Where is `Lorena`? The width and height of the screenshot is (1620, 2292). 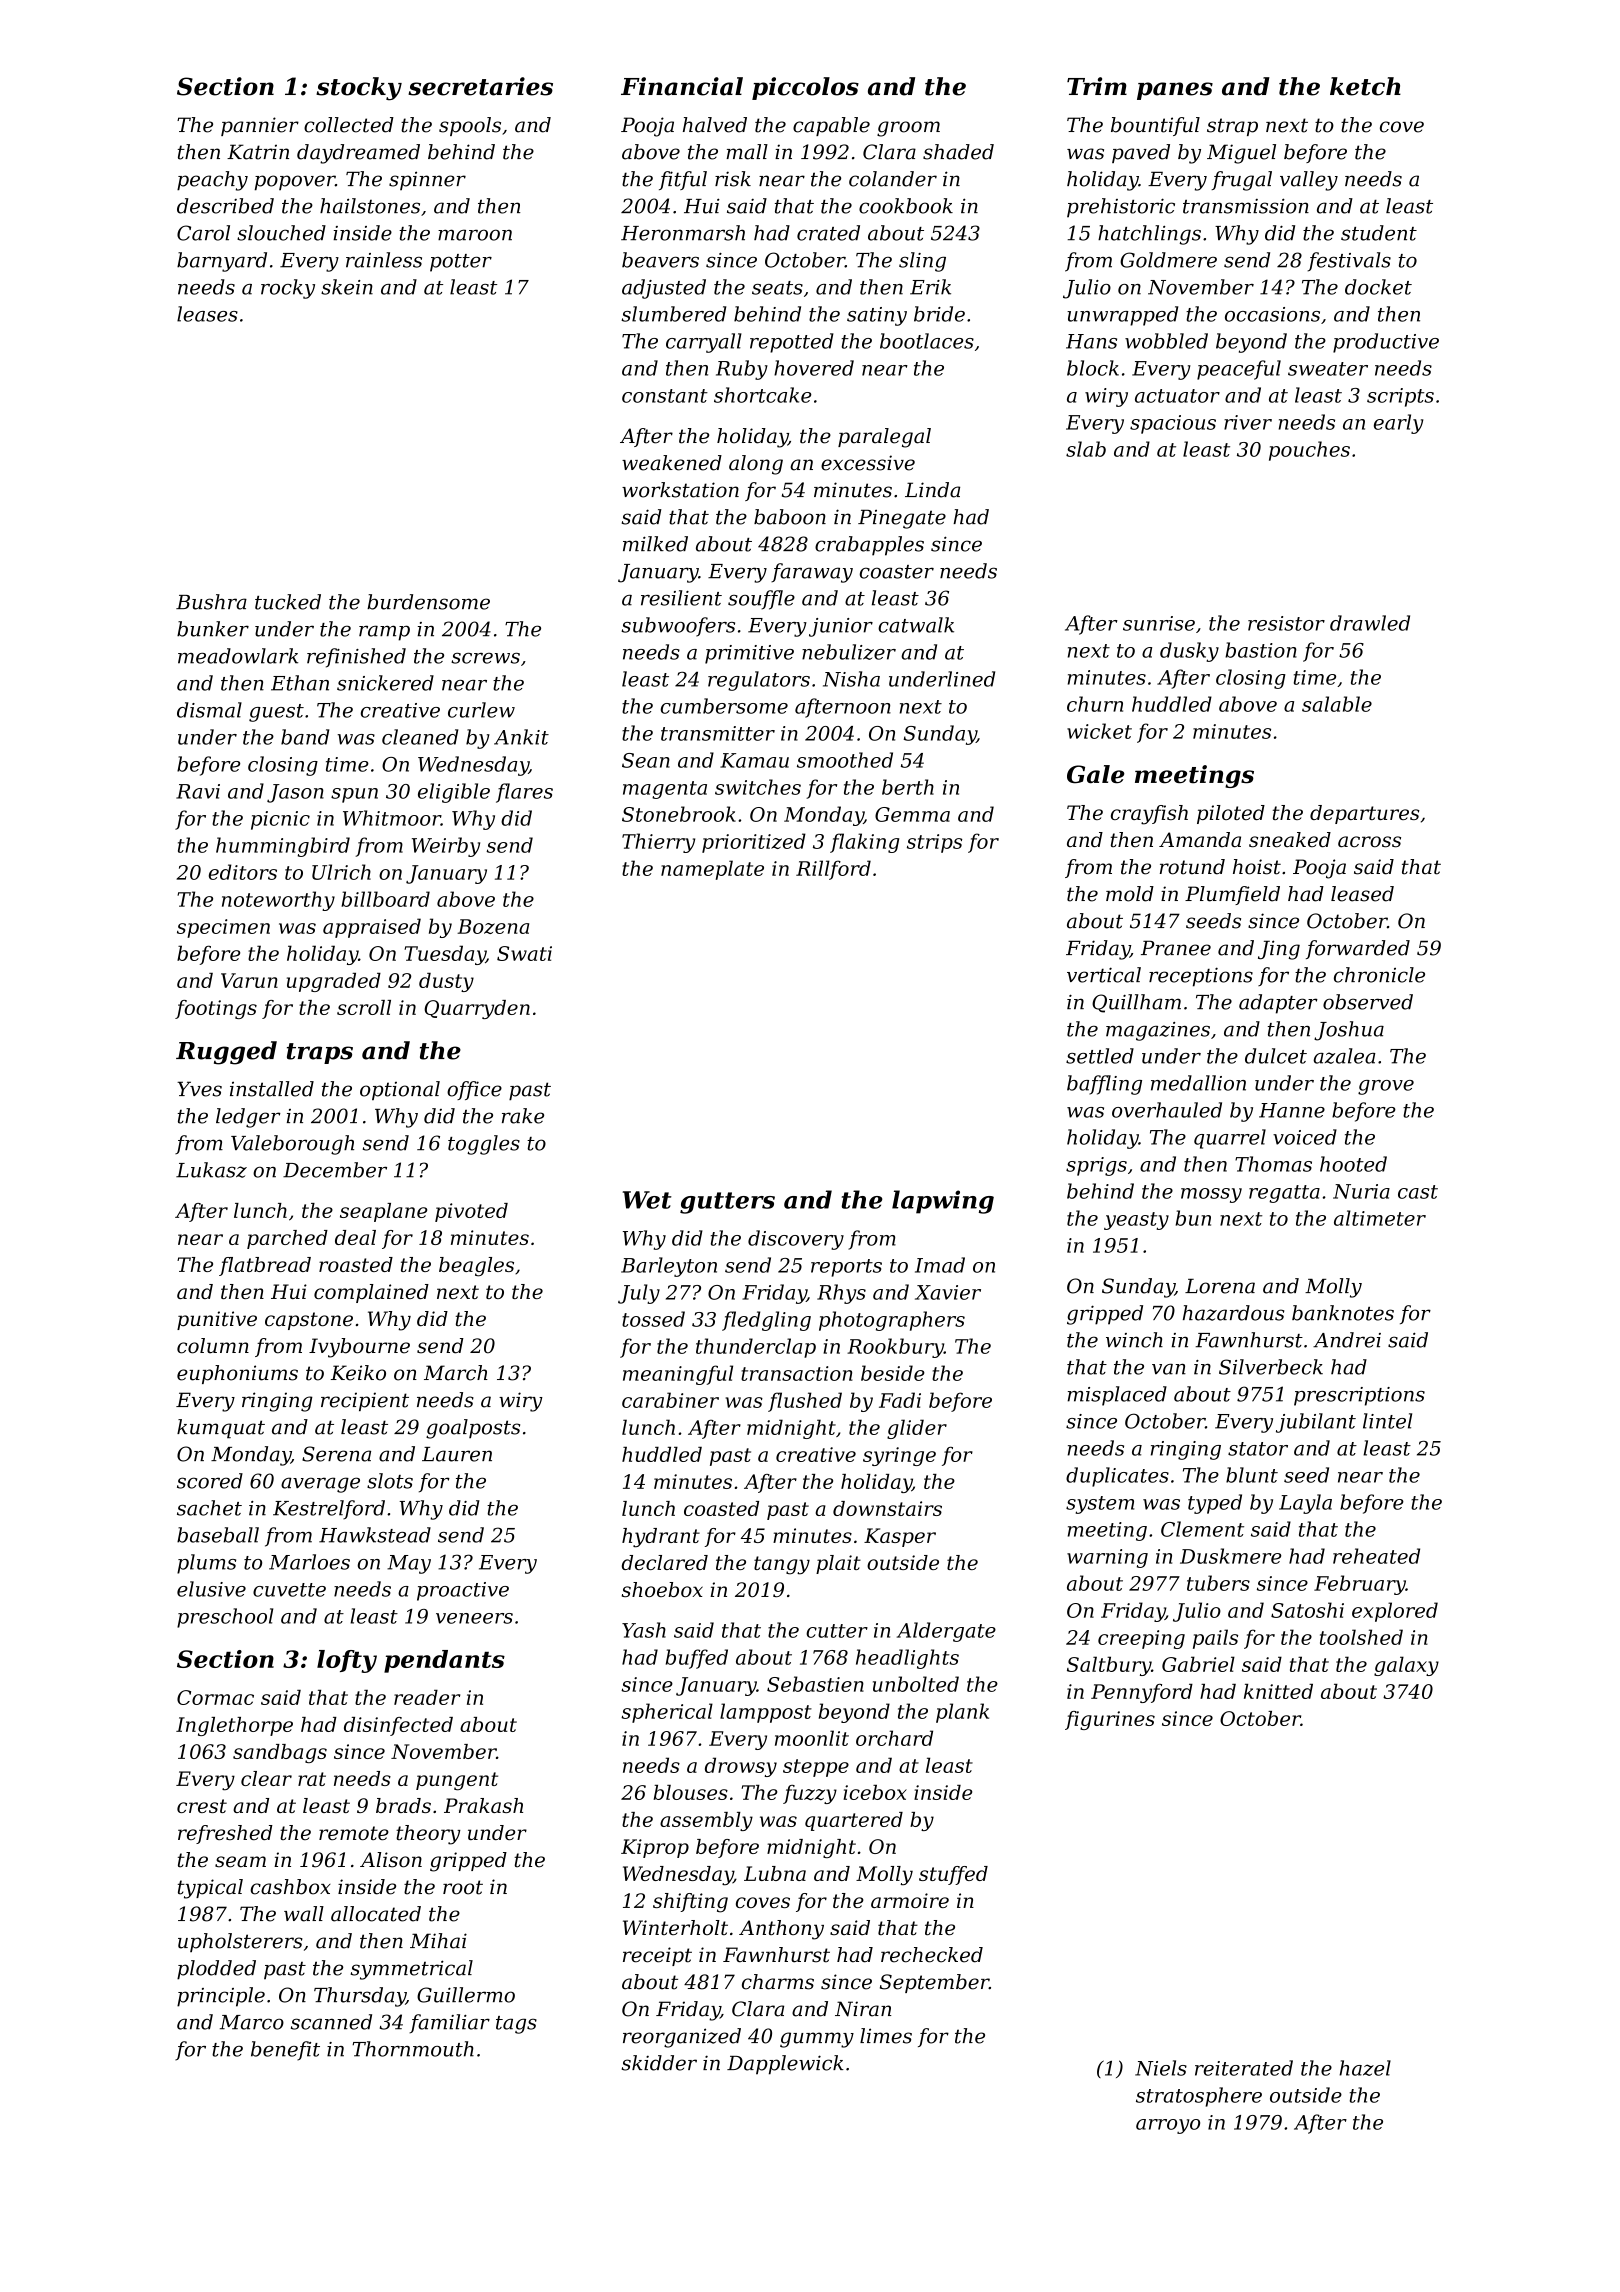 Lorena is located at coordinates (1220, 1286).
